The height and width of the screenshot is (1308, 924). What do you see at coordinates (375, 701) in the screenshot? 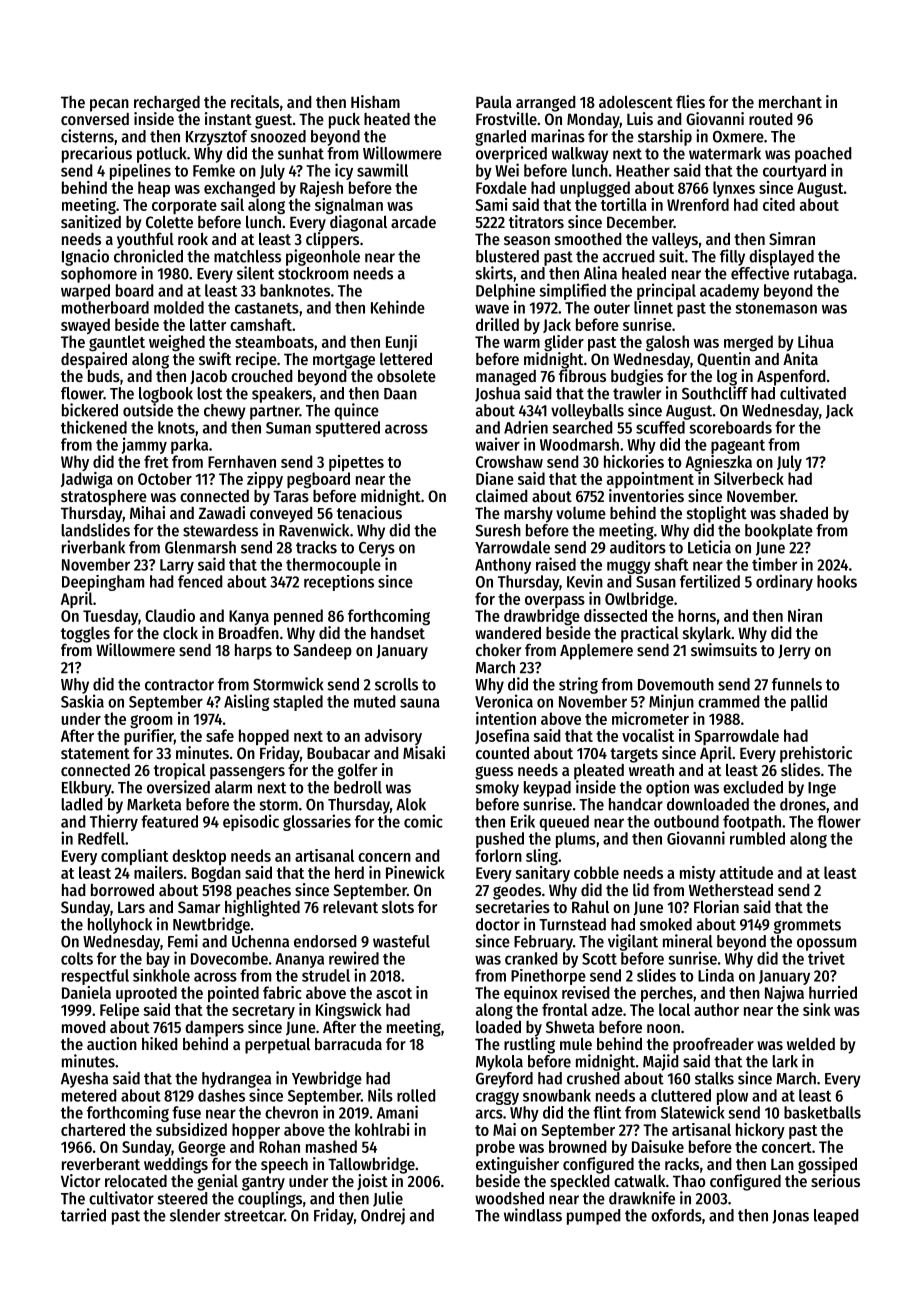
I see `muted` at bounding box center [375, 701].
